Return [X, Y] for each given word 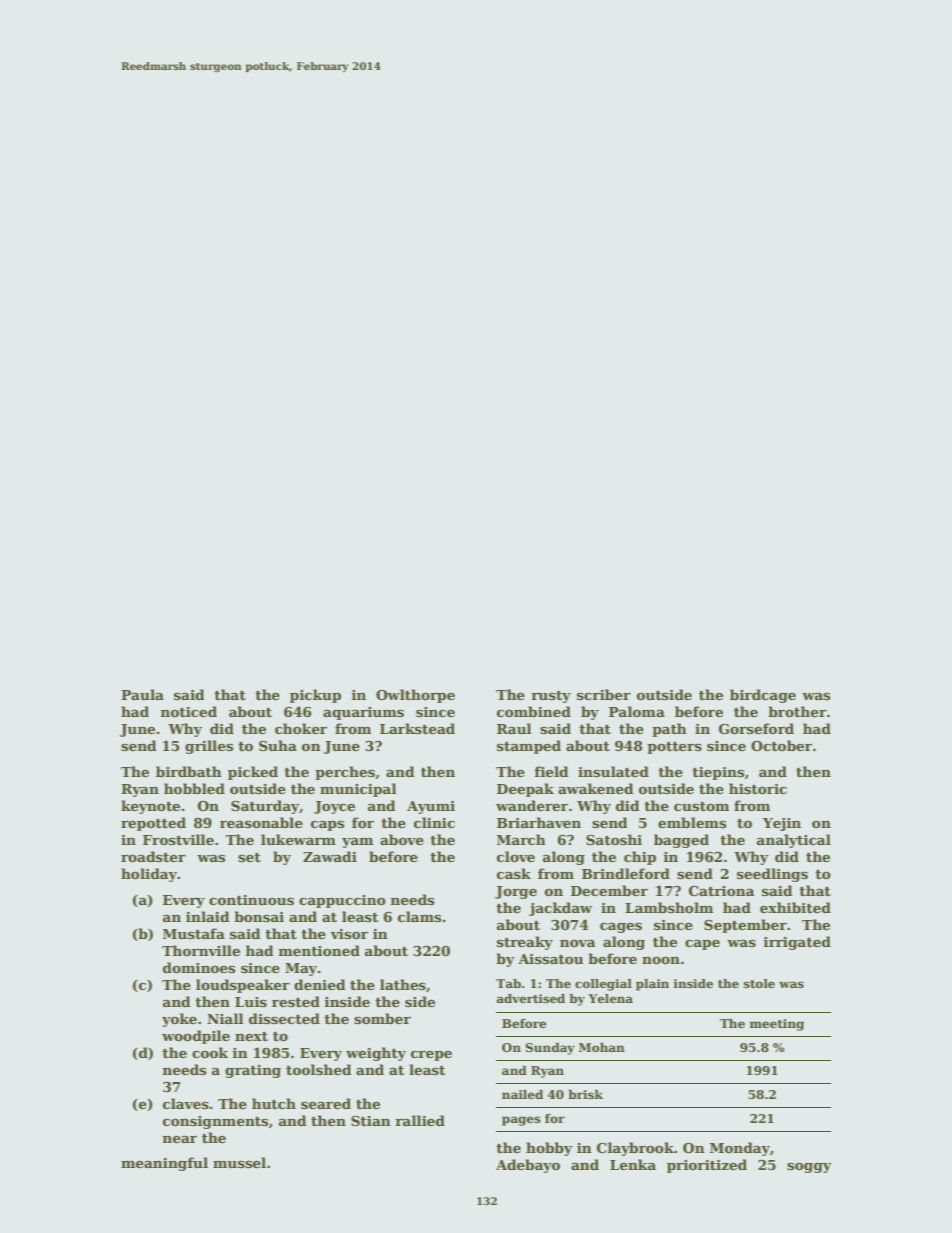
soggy [809, 1168]
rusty [551, 697]
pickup [315, 696]
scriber [604, 694]
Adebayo [528, 1166]
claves [185, 1103]
